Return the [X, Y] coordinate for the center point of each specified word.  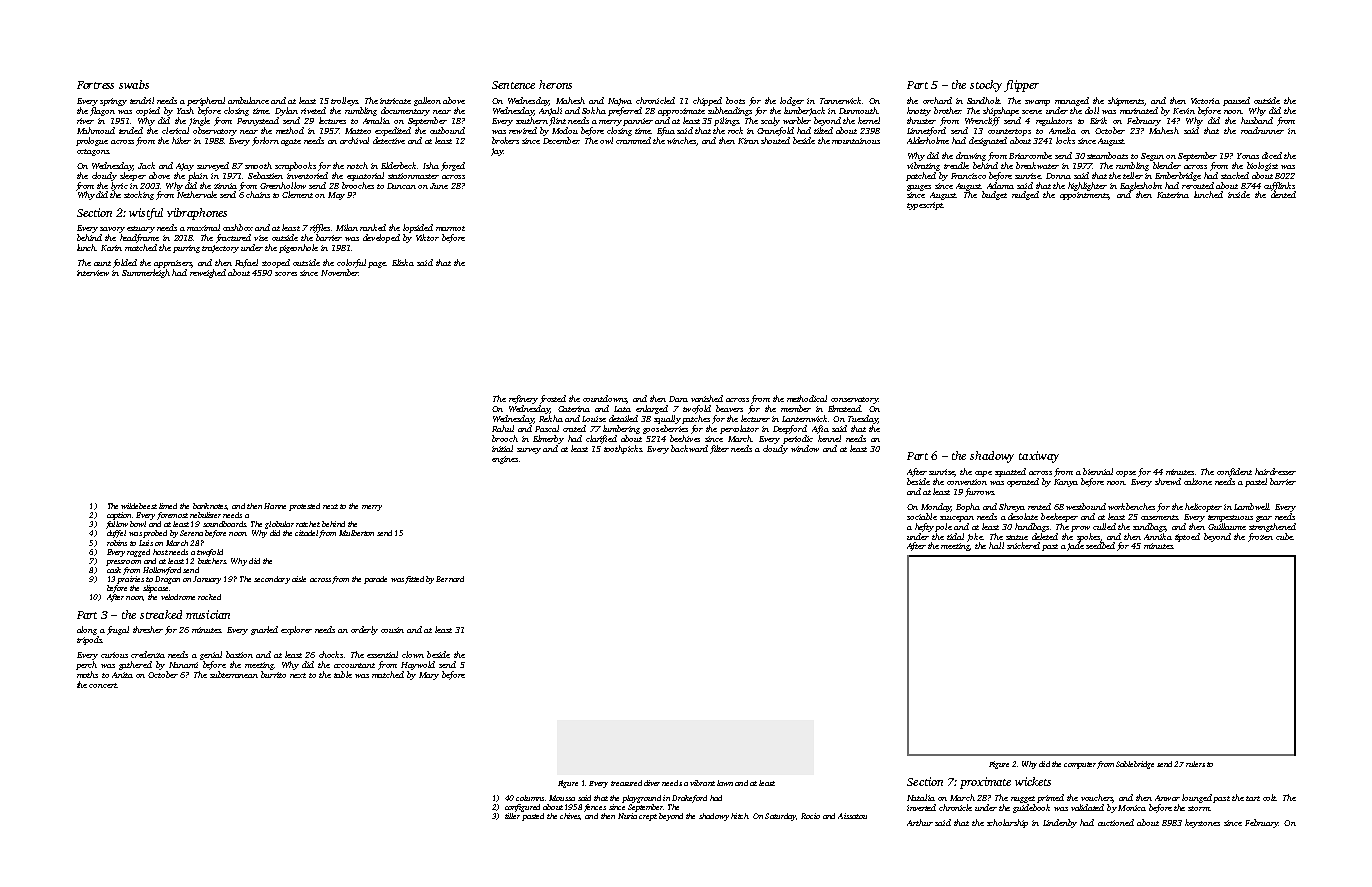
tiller [512, 816]
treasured [626, 783]
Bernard [450, 579]
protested [304, 507]
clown [413, 654]
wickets [1033, 781]
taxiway [1039, 457]
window [805, 448]
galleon [427, 101]
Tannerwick [840, 100]
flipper [1021, 86]
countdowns [605, 399]
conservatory [854, 400]
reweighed [208, 273]
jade [1075, 546]
